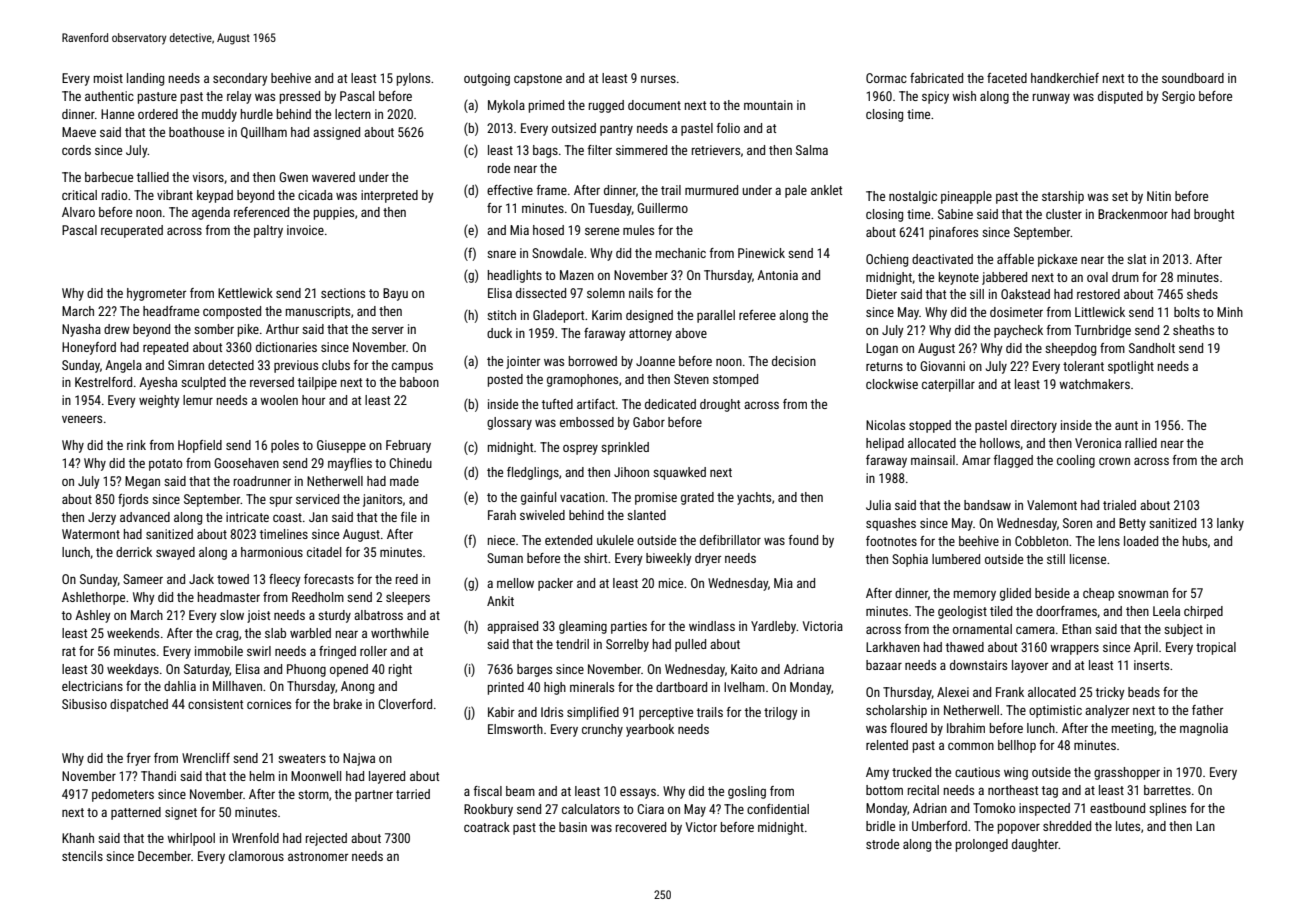 The image size is (1308, 924). I want to click on nurses, so click(658, 79).
